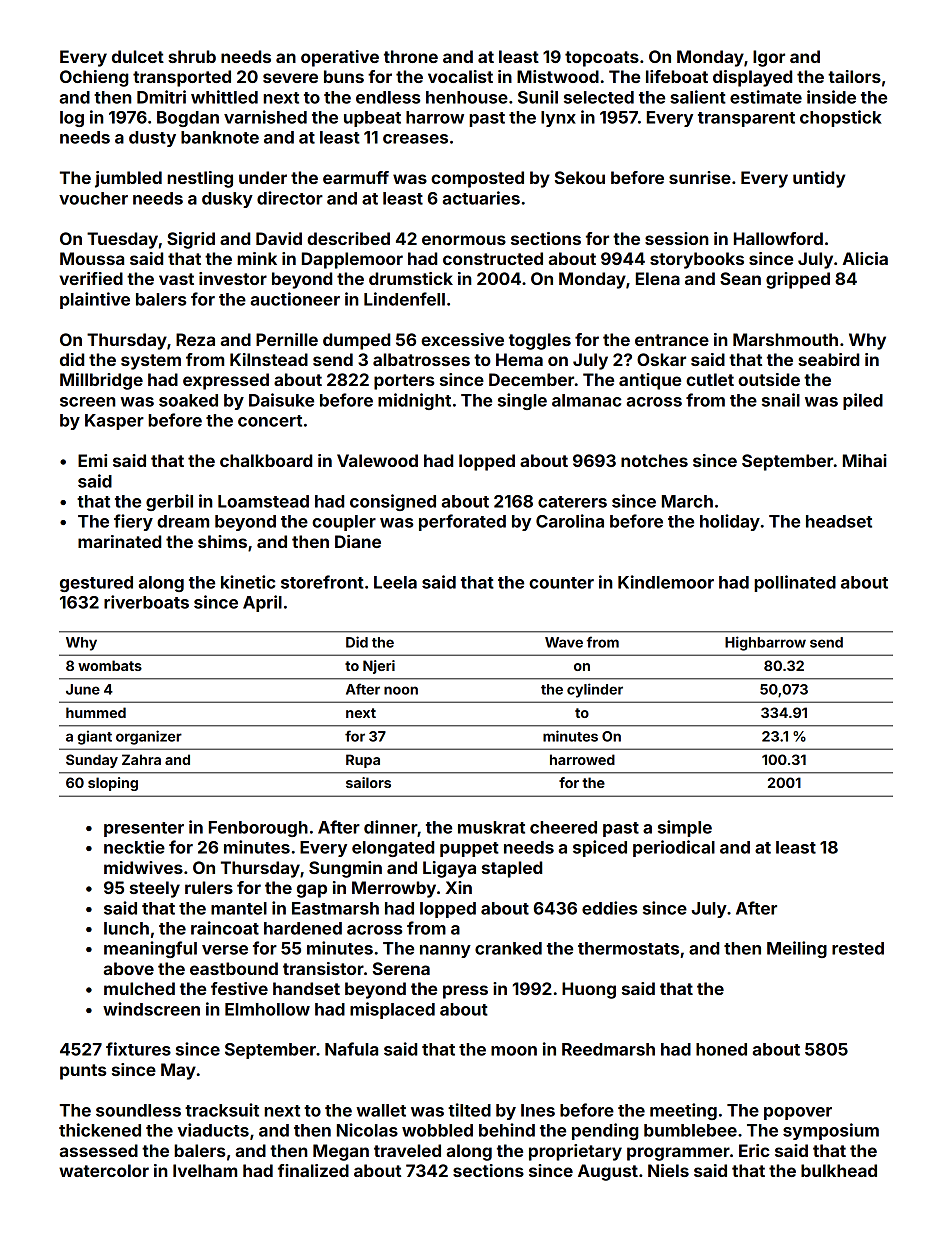 This screenshot has width=952, height=1233. Describe the element at coordinates (580, 177) in the screenshot. I see `Sekou` at that location.
